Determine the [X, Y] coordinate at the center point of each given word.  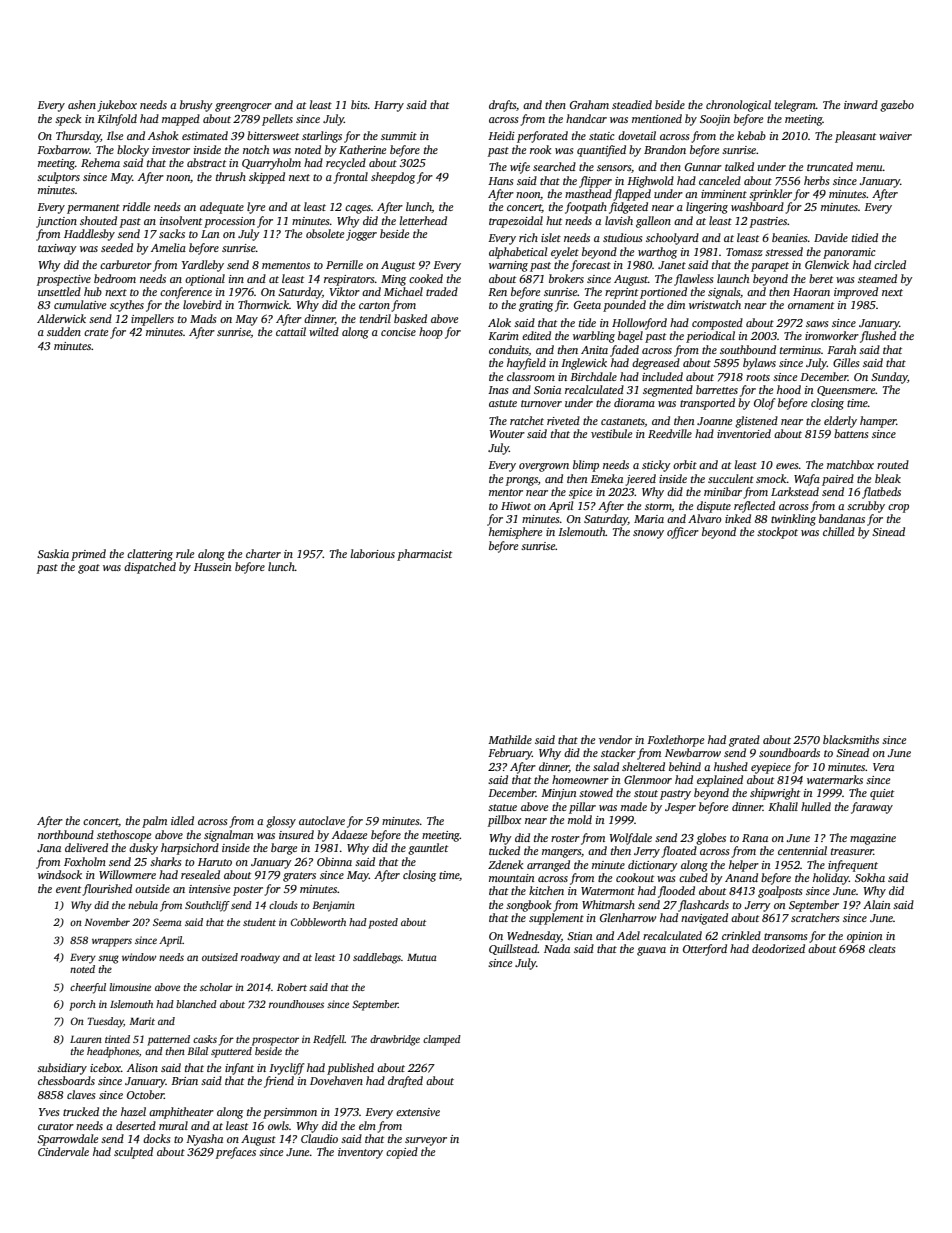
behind [685, 766]
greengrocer [243, 107]
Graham [589, 104]
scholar [216, 987]
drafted [405, 1082]
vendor [615, 739]
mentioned [657, 118]
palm [154, 822]
